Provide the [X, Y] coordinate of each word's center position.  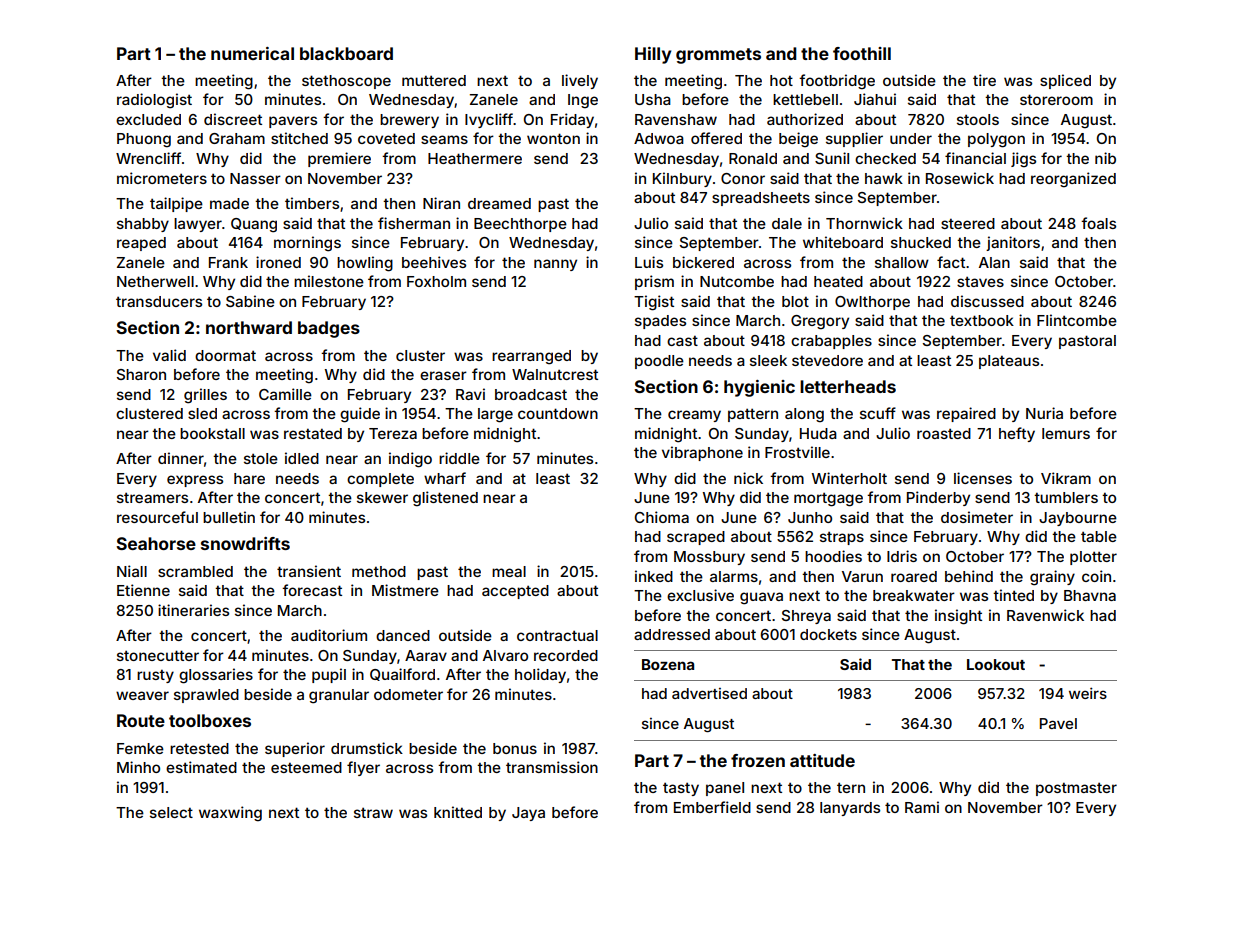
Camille [285, 394]
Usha [653, 99]
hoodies [833, 556]
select [171, 812]
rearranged [531, 357]
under [911, 138]
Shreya [806, 617]
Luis [649, 262]
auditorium [329, 635]
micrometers [162, 178]
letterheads [848, 386]
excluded [148, 119]
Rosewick [960, 178]
